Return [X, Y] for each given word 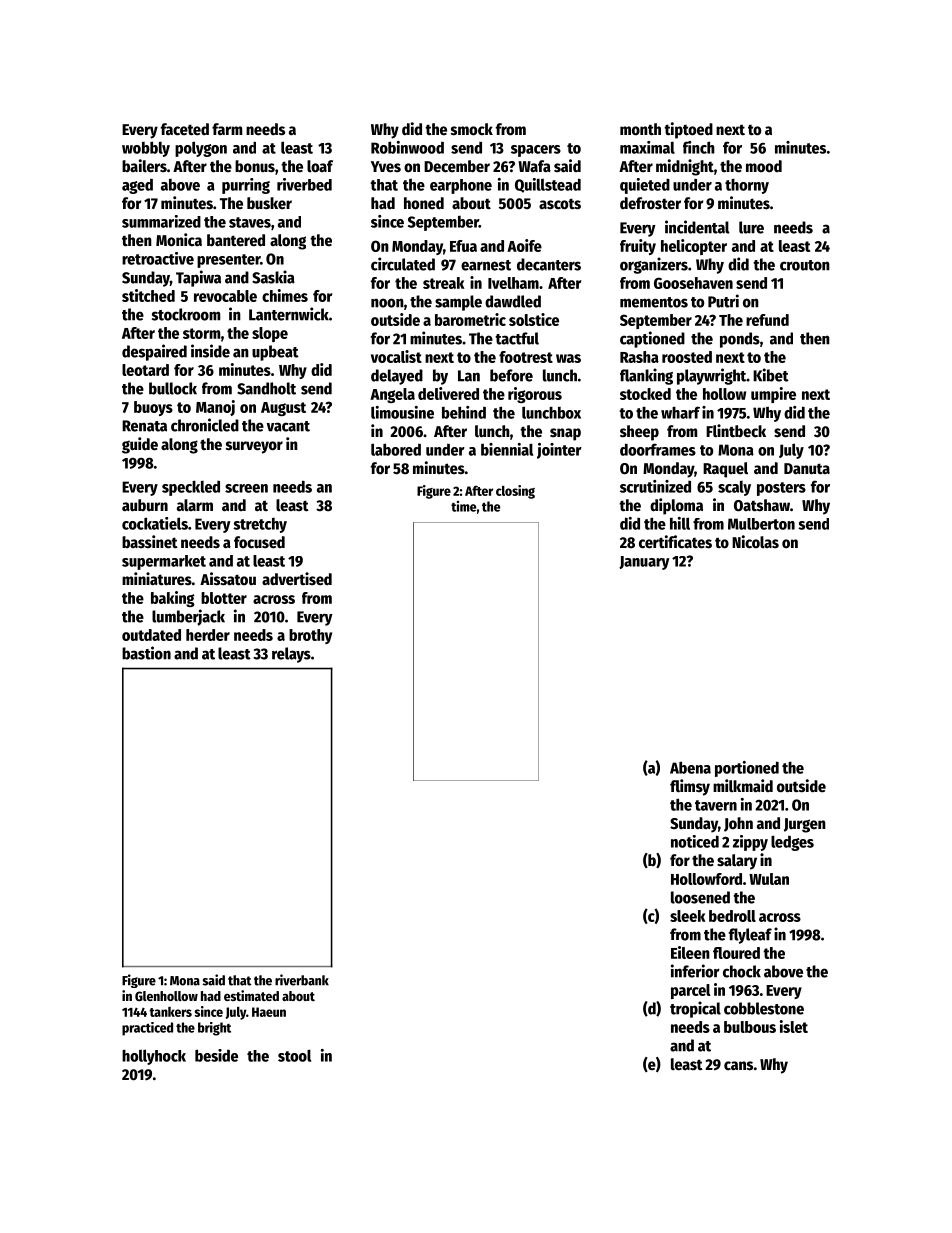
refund [767, 320]
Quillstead [548, 185]
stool [294, 1055]
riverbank [302, 980]
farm [227, 129]
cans [738, 1066]
